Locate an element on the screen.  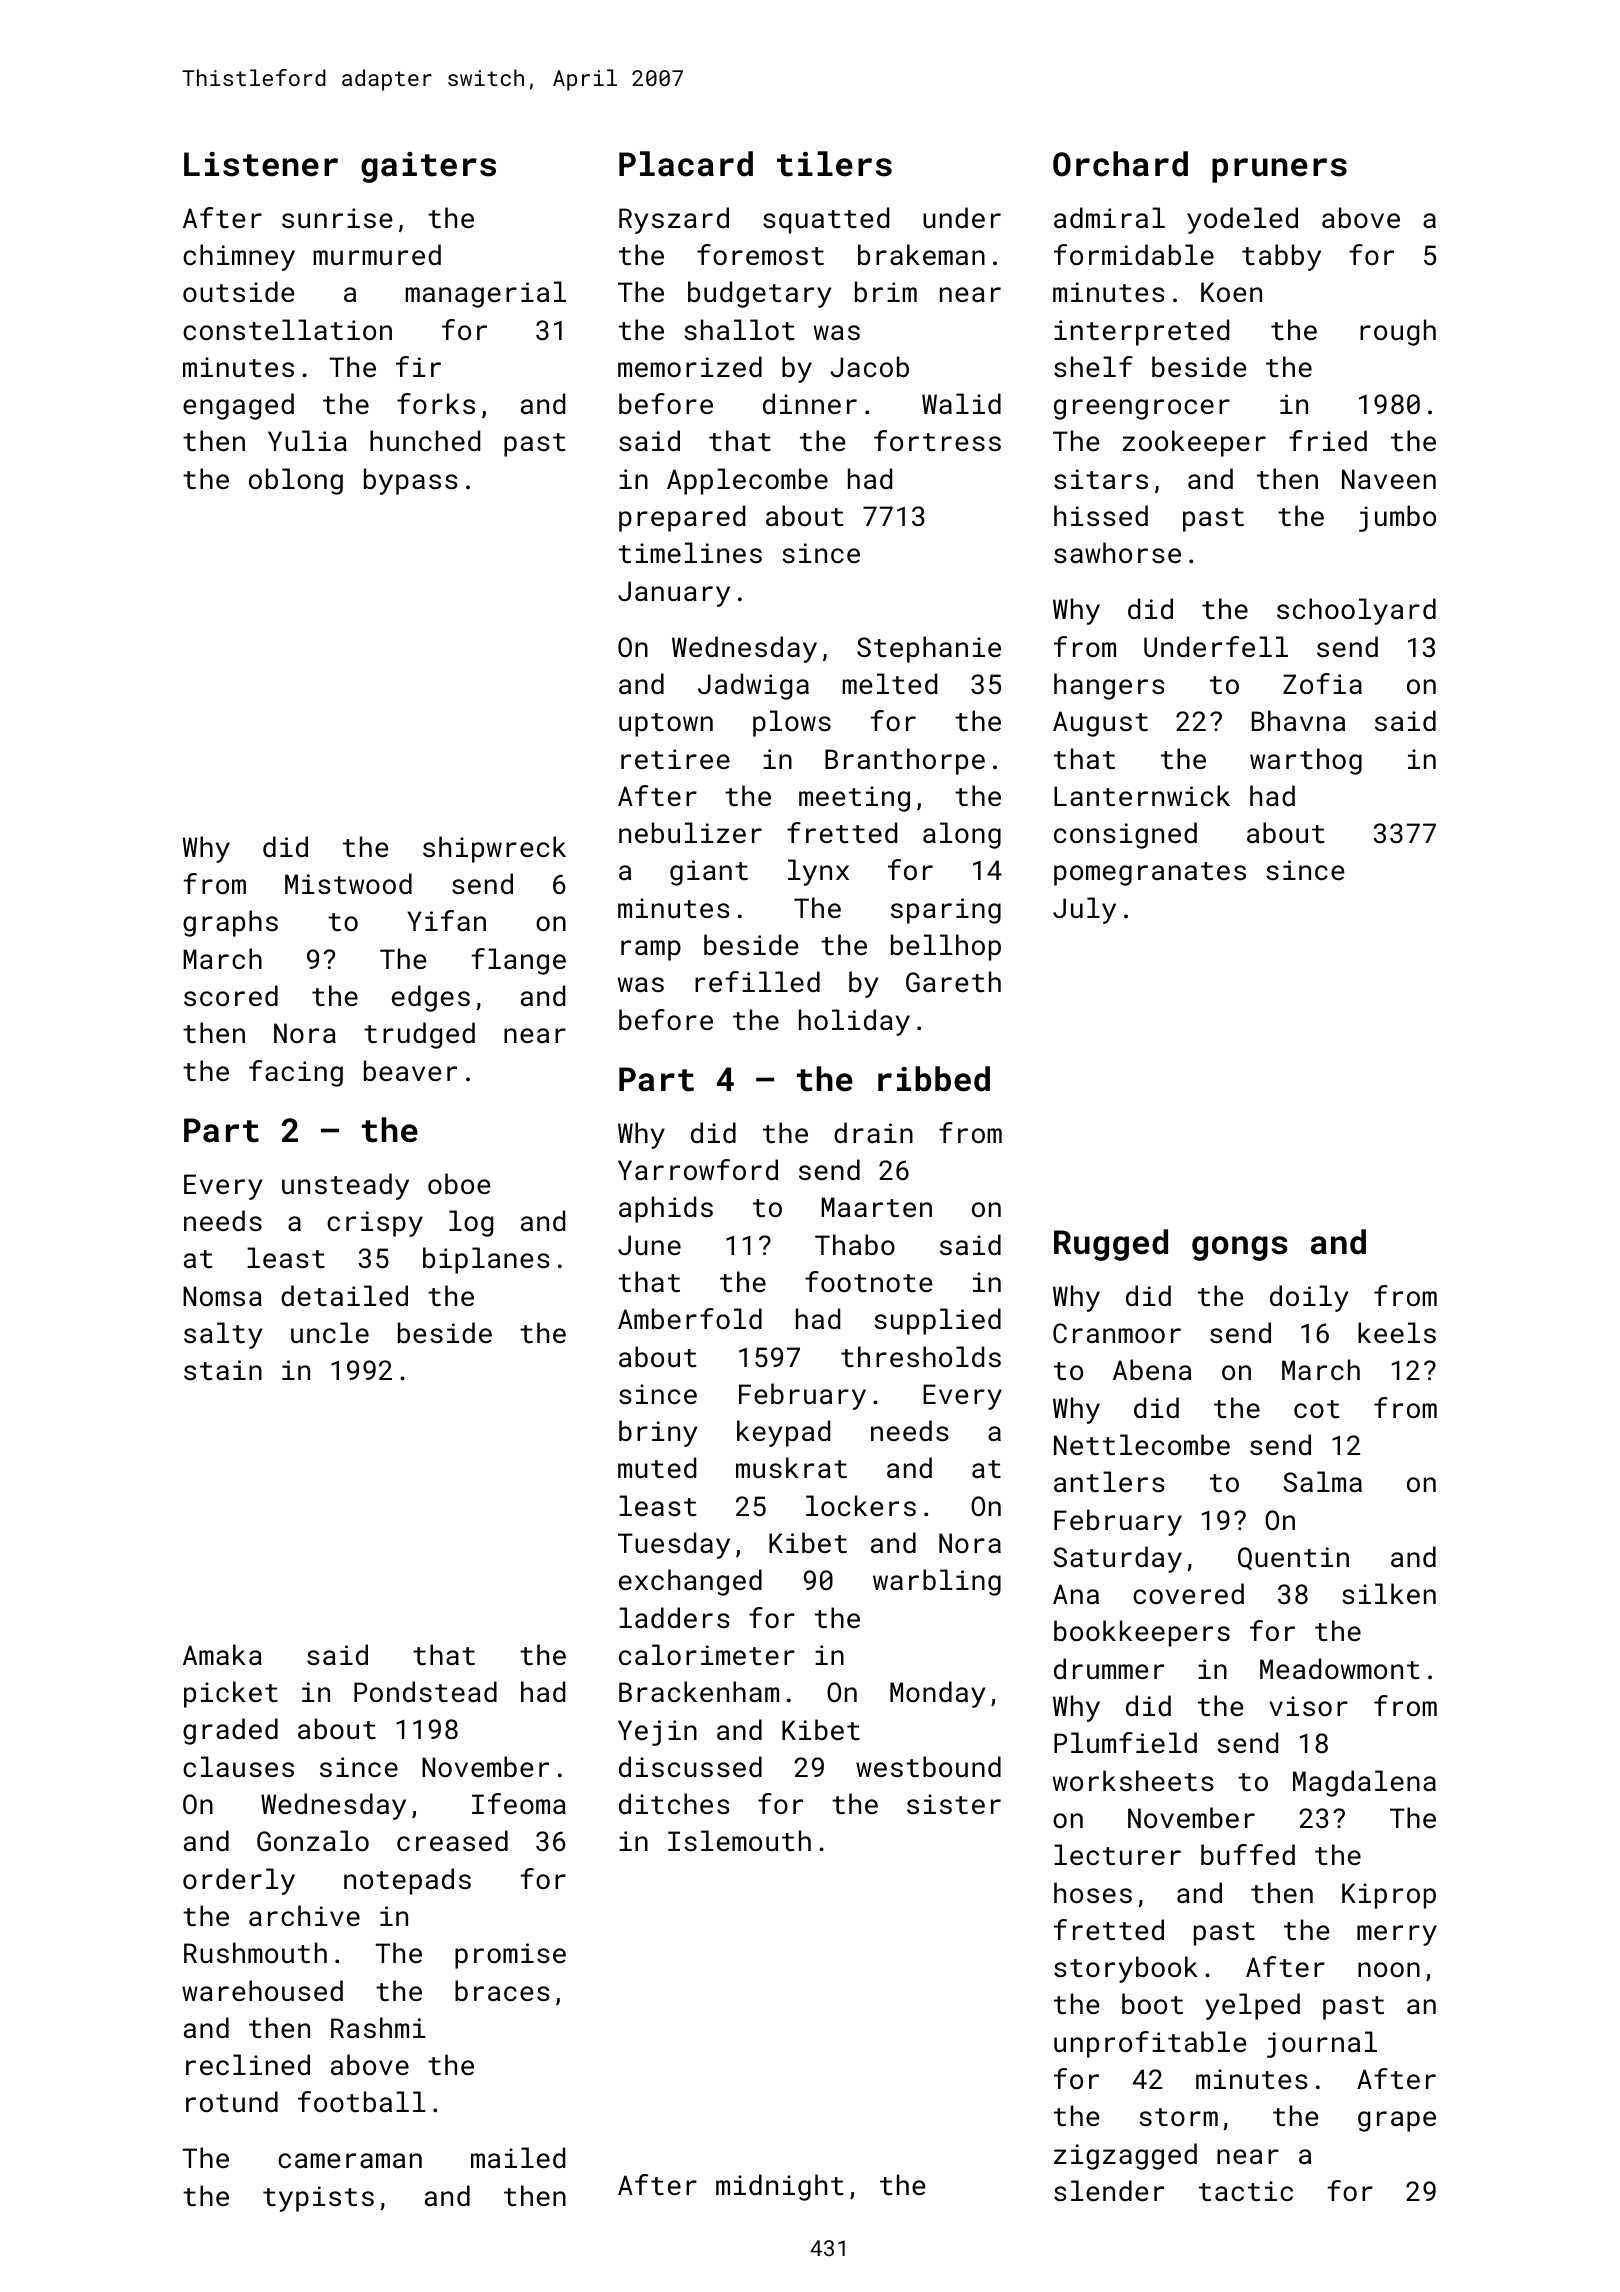
pruners is located at coordinates (1279, 170).
